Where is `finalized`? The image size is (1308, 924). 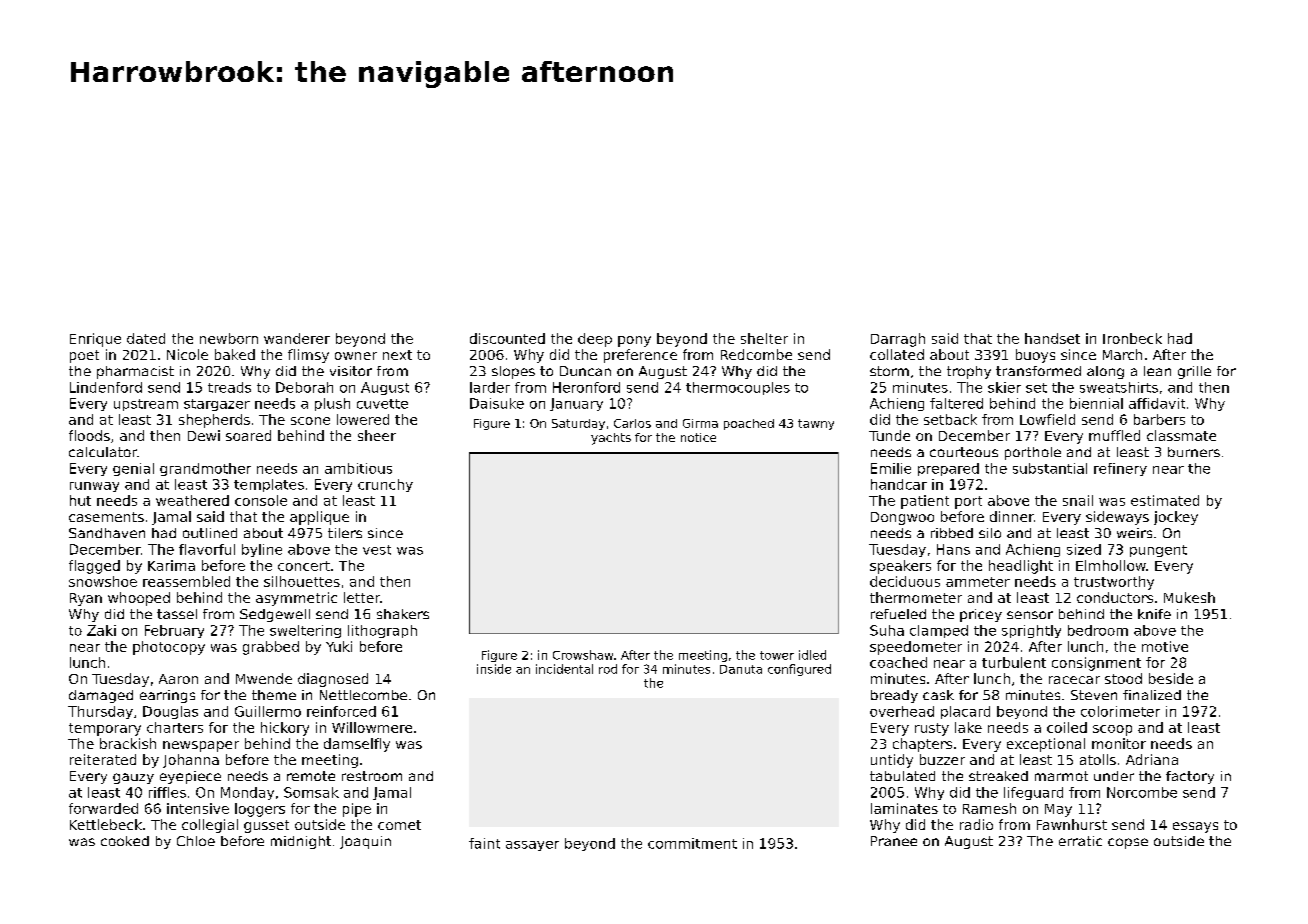
finalized is located at coordinates (1152, 695).
